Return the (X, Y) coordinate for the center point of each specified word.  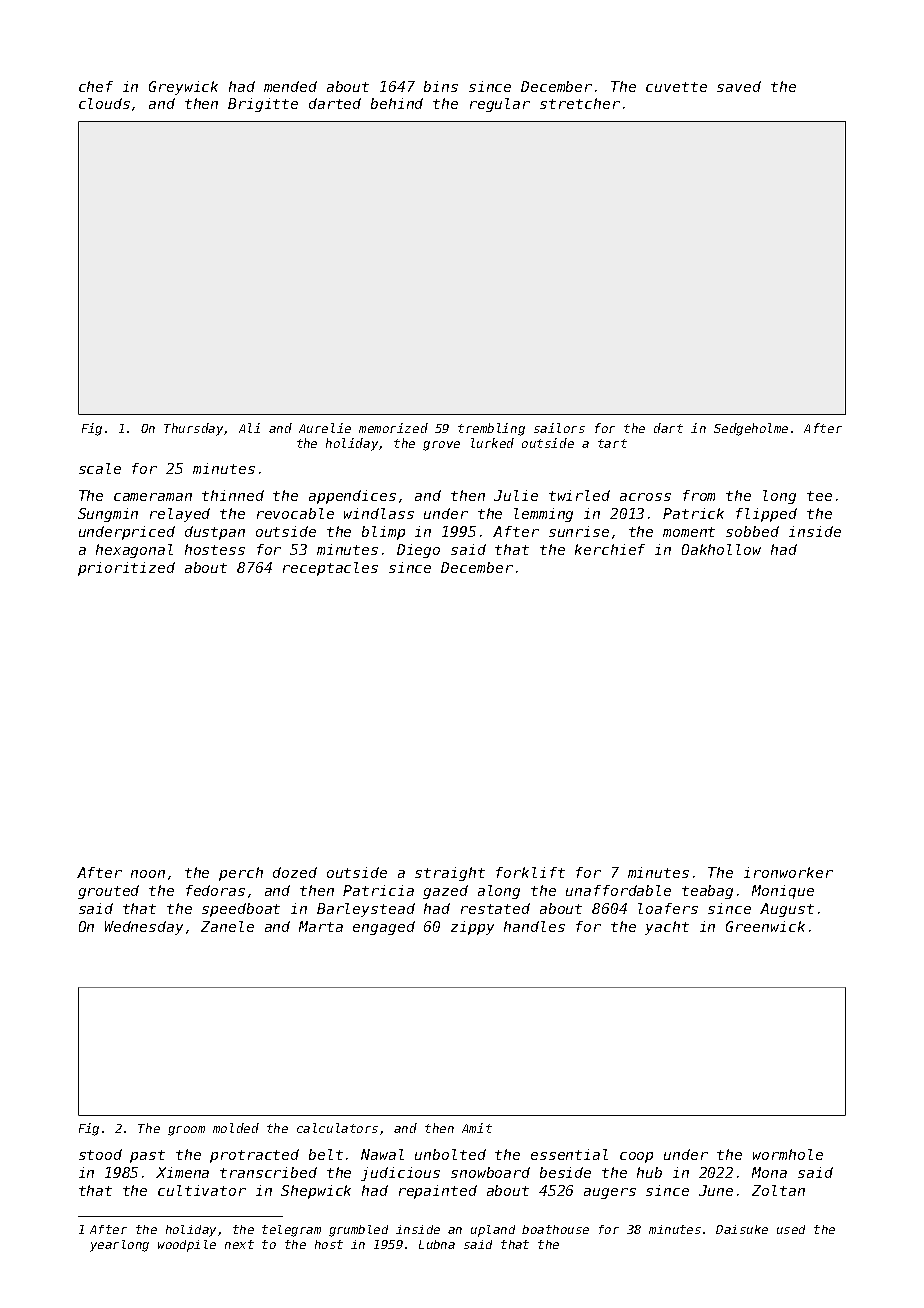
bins (441, 86)
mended (290, 86)
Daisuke (742, 1229)
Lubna (437, 1244)
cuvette (676, 87)
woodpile (187, 1246)
